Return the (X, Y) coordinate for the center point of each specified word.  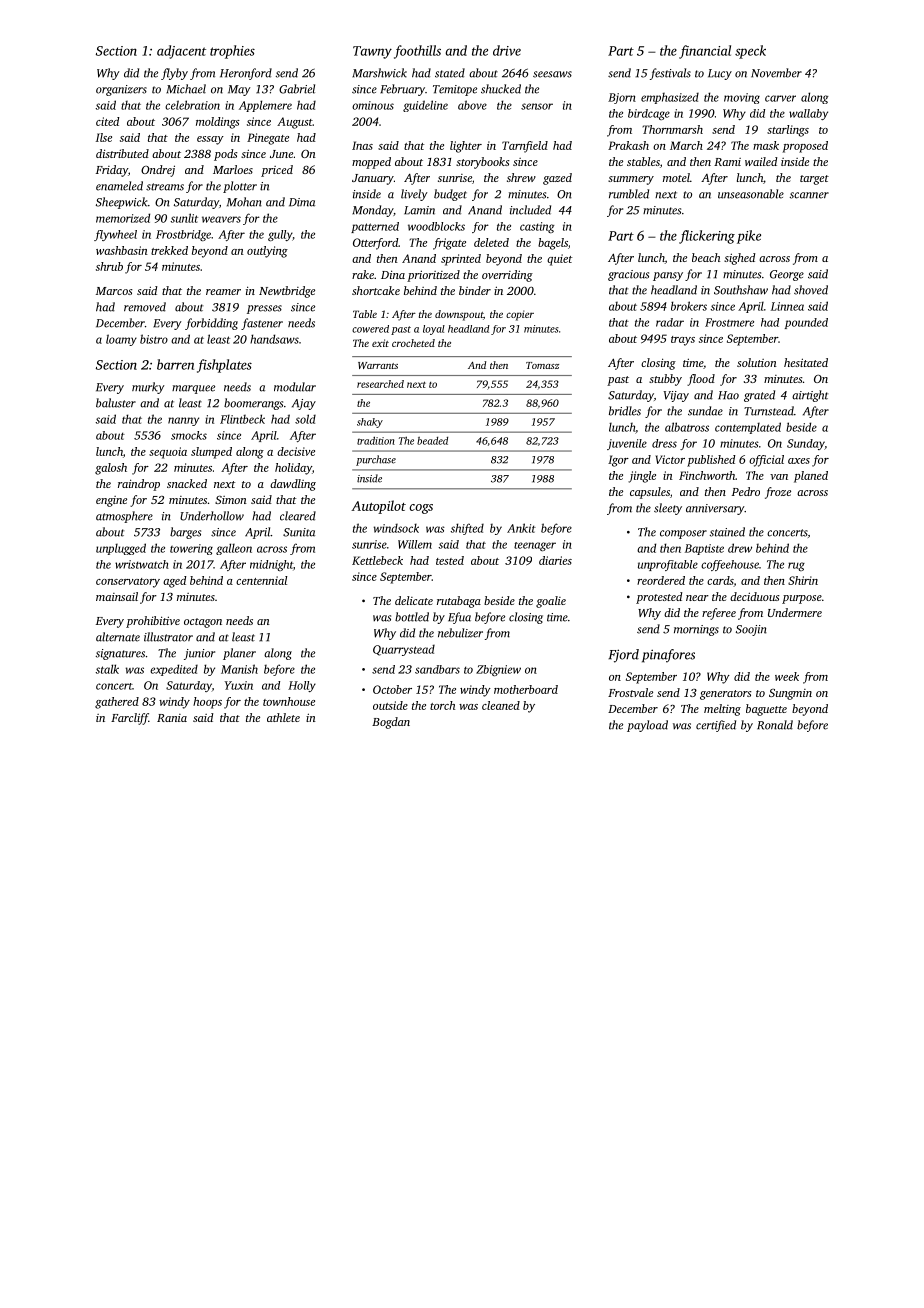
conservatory (128, 583)
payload (647, 726)
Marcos (114, 291)
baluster (116, 403)
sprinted (461, 260)
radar (670, 322)
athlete (283, 717)
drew (740, 548)
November (776, 73)
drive (507, 50)
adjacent (181, 52)
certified (716, 726)
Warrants (378, 365)
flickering (707, 237)
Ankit (521, 528)
